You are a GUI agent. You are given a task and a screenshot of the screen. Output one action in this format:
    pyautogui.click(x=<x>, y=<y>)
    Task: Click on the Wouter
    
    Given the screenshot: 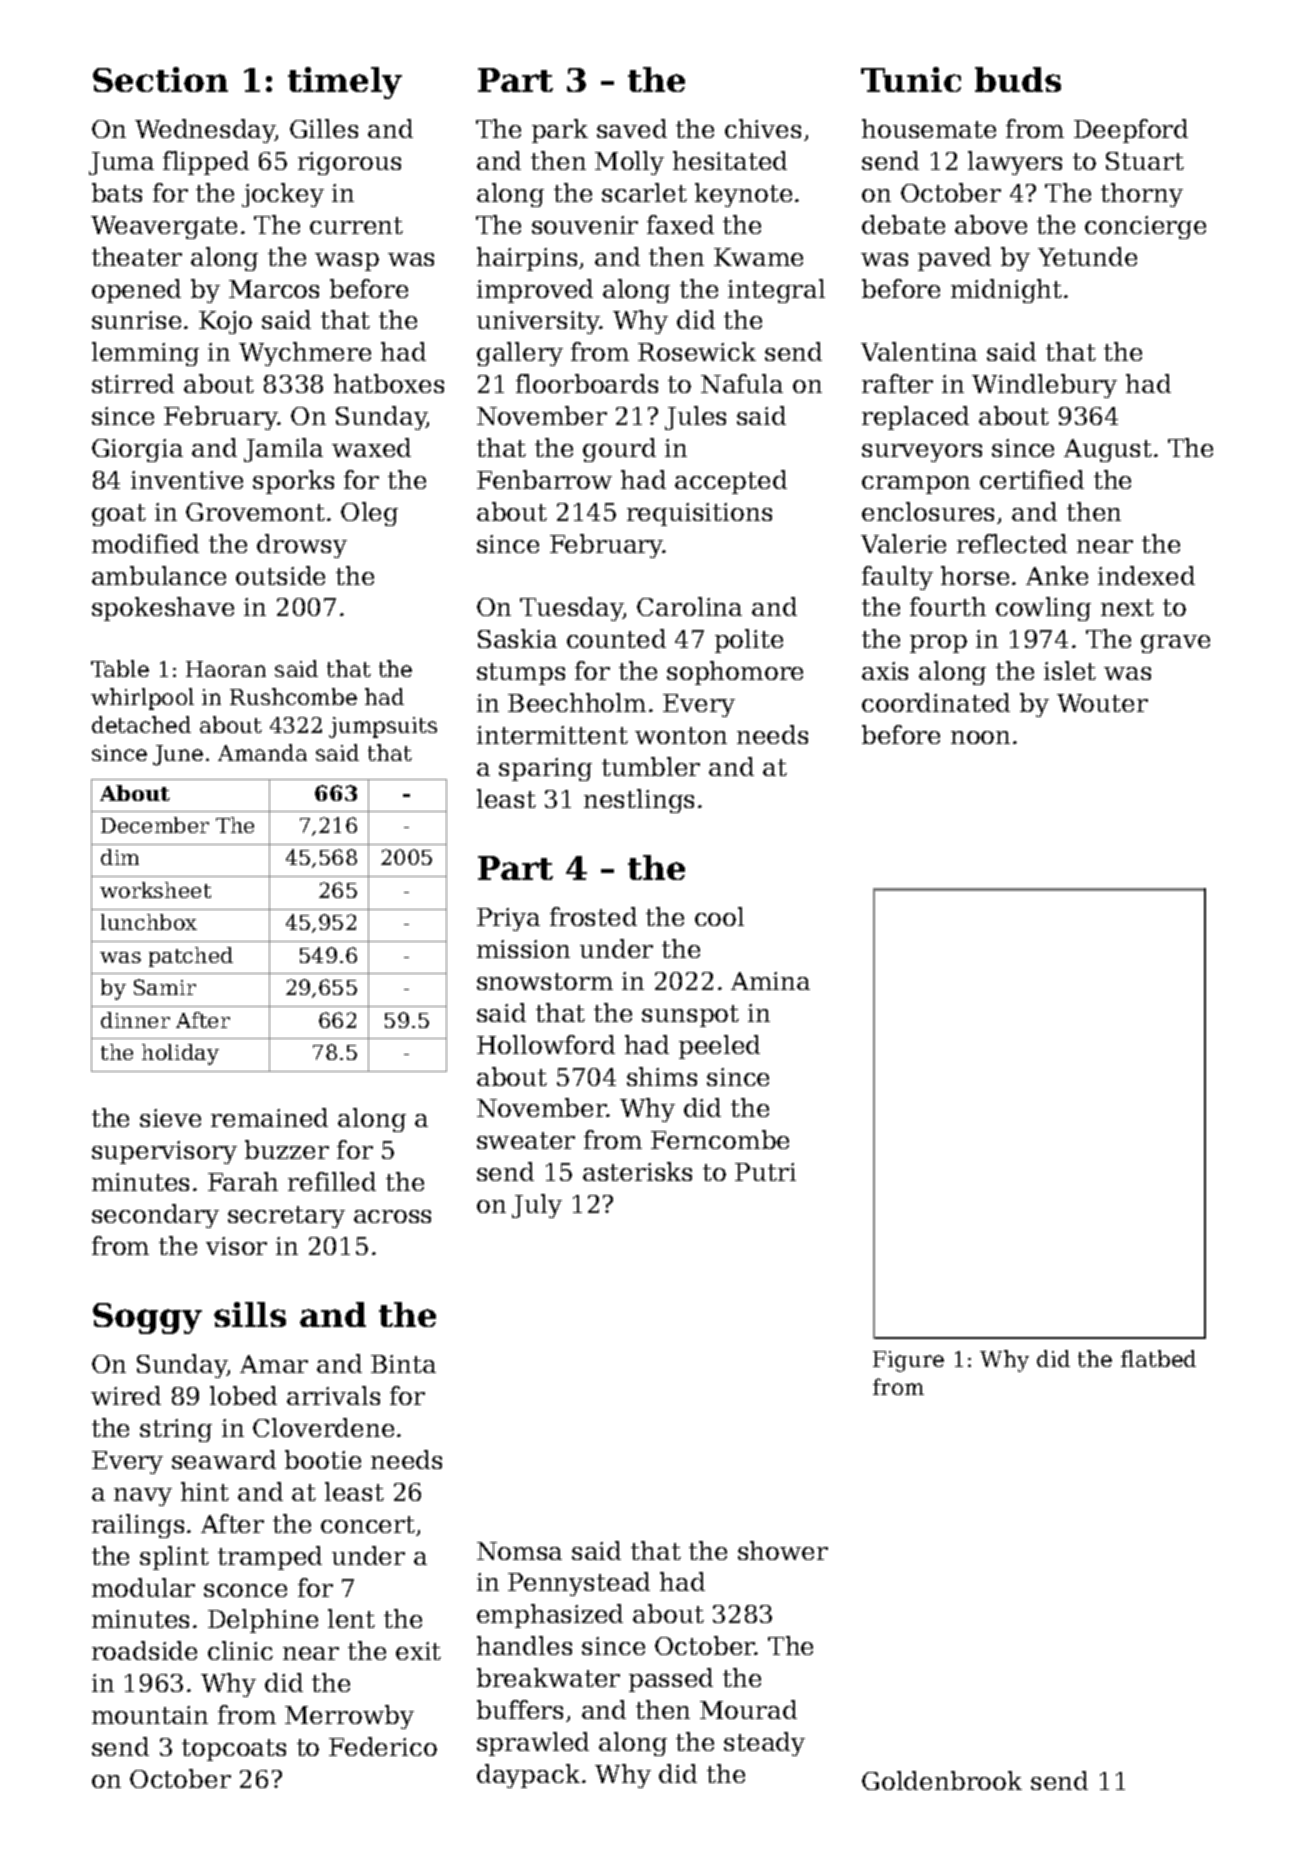 What is the action you would take?
    pyautogui.click(x=1102, y=703)
